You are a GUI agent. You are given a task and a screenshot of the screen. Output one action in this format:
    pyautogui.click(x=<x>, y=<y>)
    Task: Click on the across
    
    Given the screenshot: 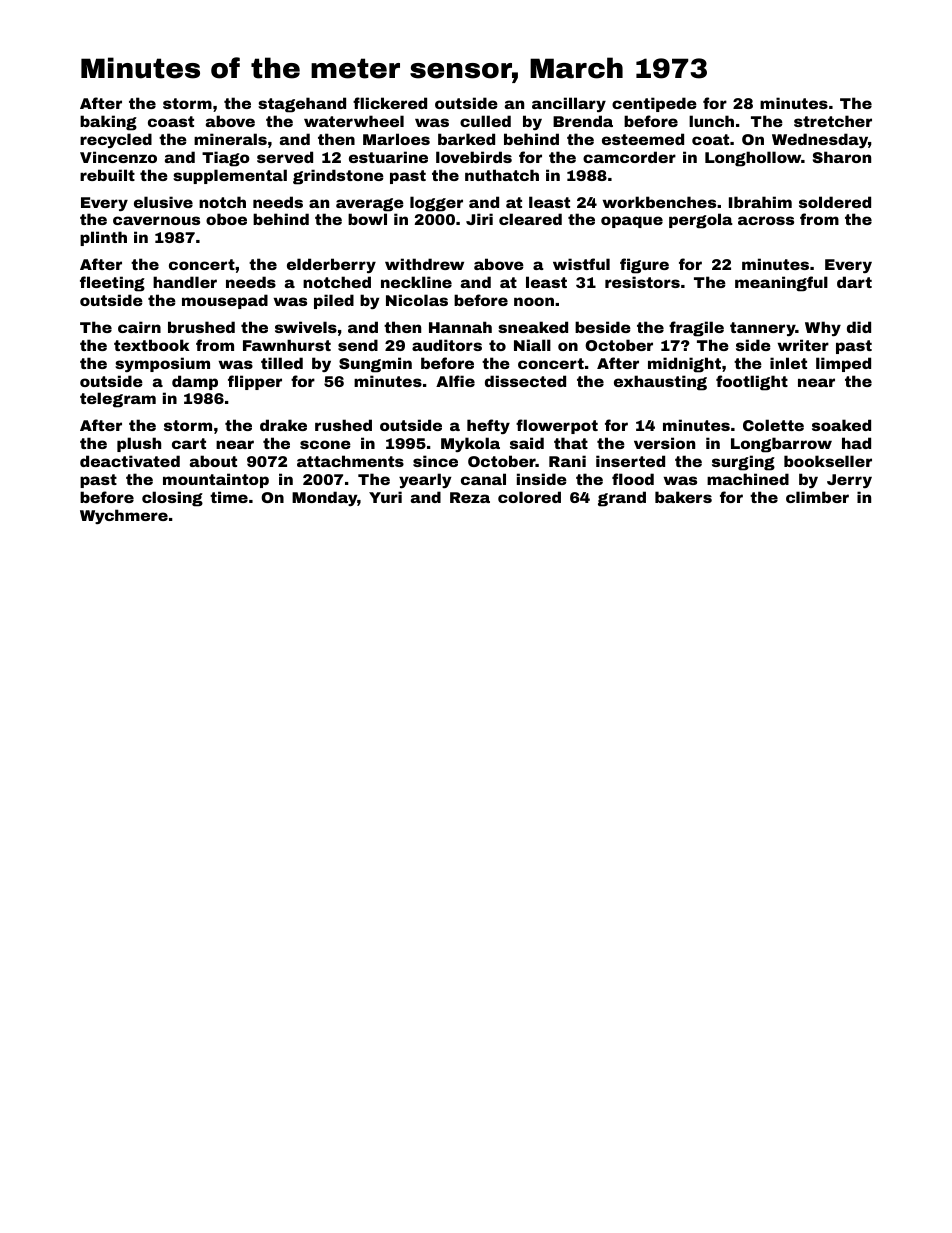 What is the action you would take?
    pyautogui.click(x=766, y=220)
